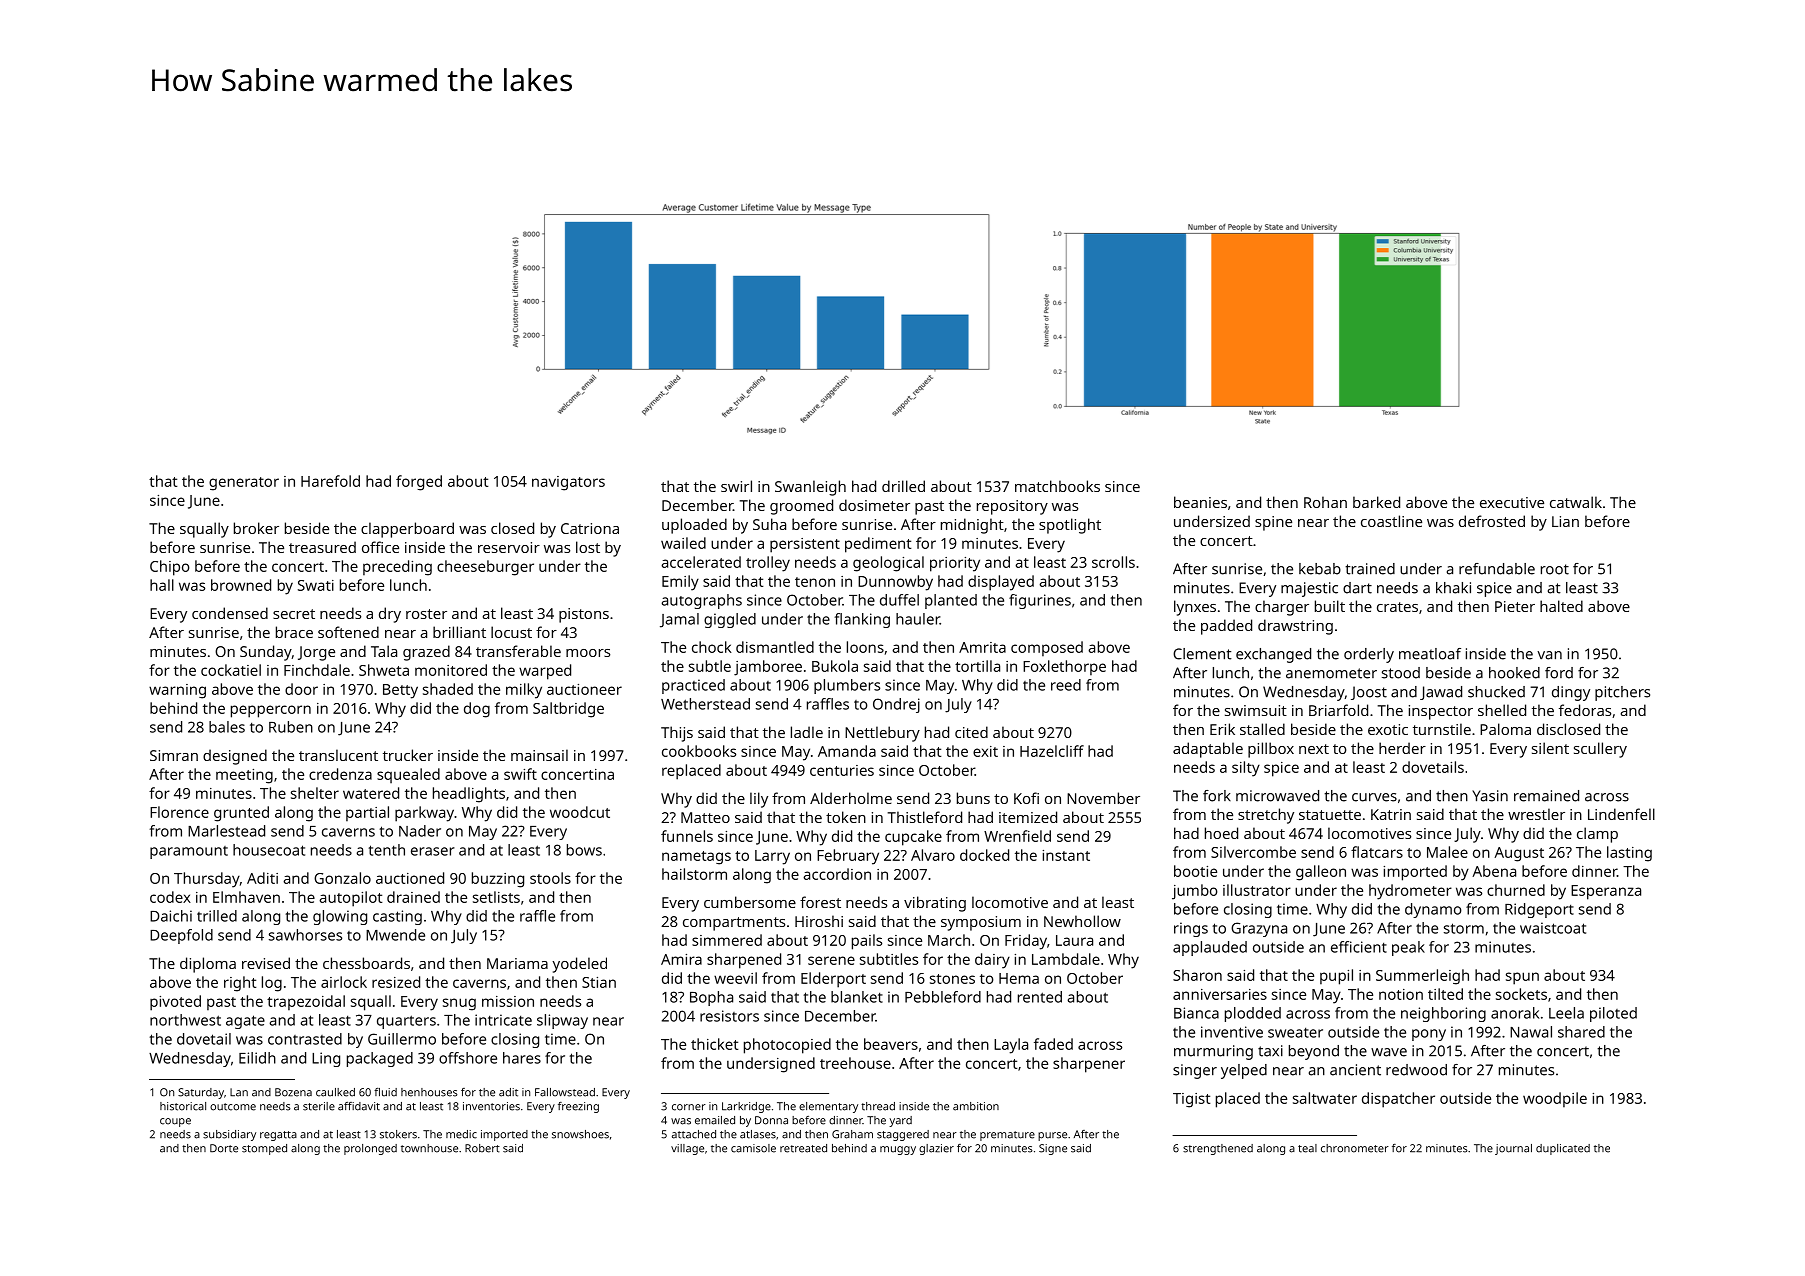 The image size is (1805, 1276). What do you see at coordinates (366, 963) in the screenshot?
I see `chessboards` at bounding box center [366, 963].
